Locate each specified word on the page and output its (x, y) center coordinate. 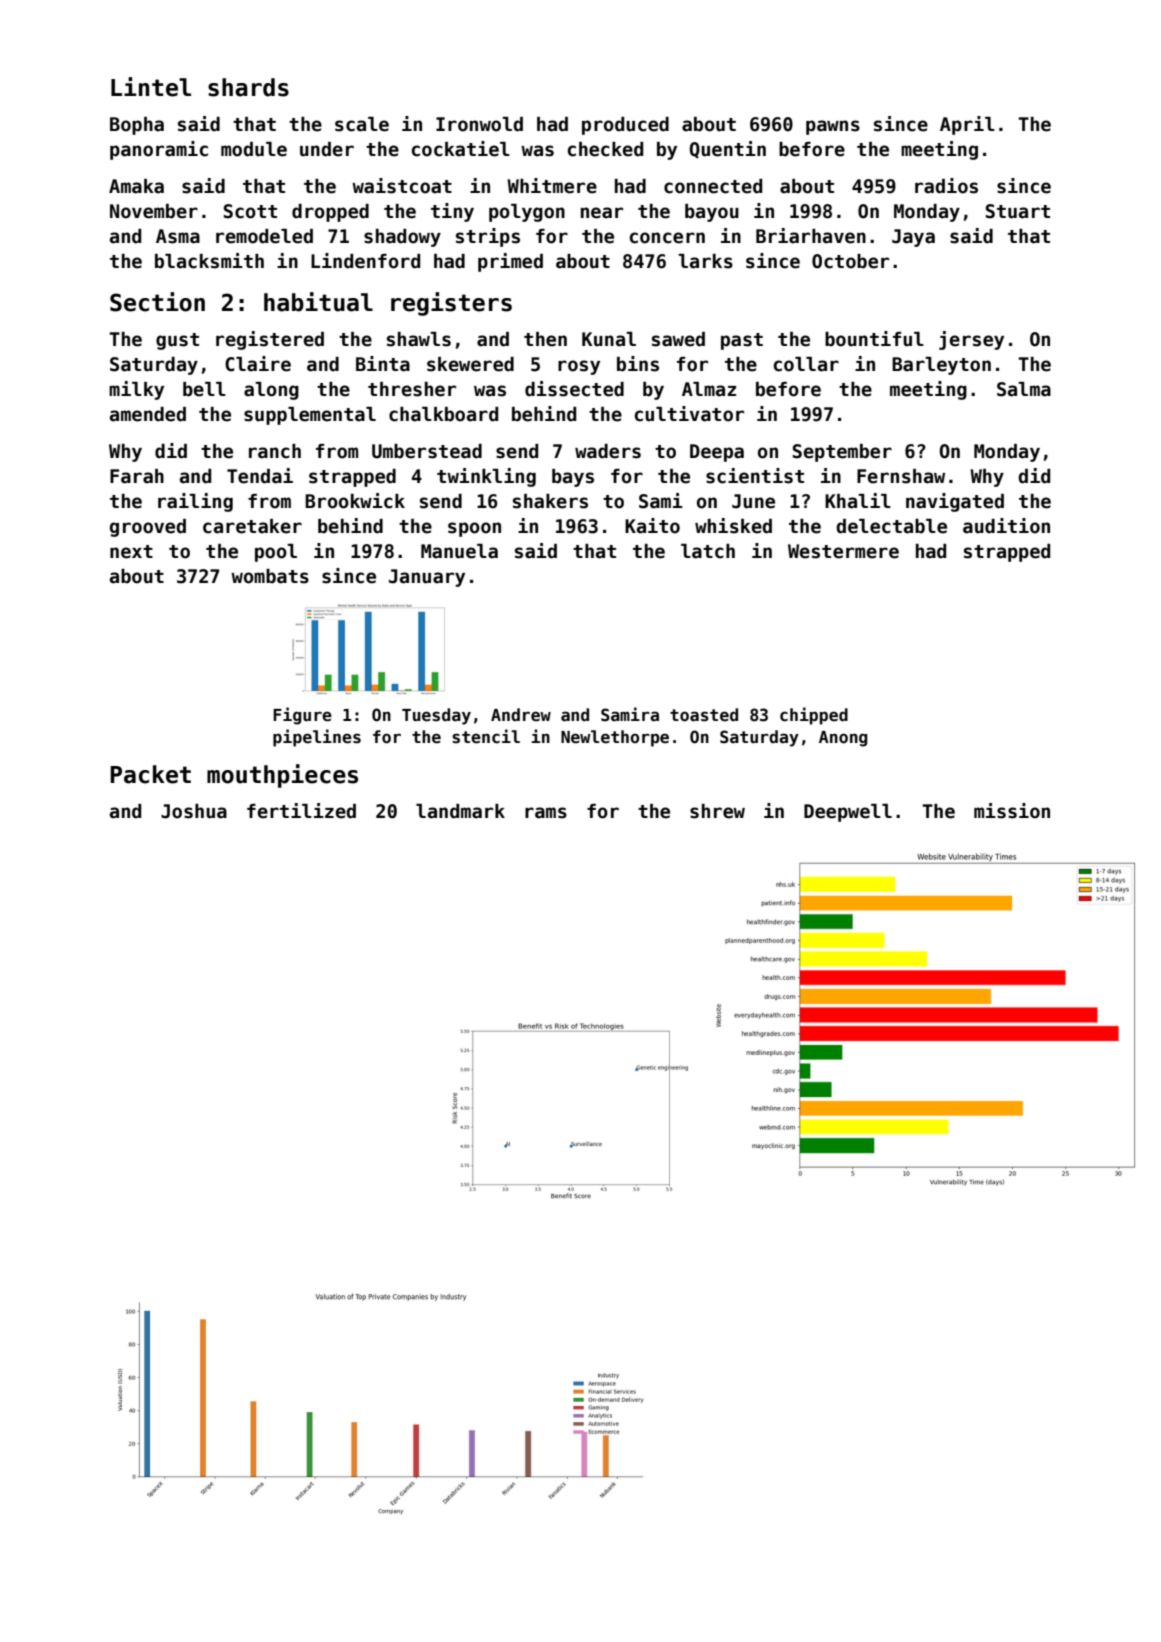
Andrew (521, 715)
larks (705, 261)
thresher (412, 389)
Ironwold (479, 124)
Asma (178, 236)
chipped (814, 716)
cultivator (689, 414)
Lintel (151, 87)
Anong (843, 739)
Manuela (459, 551)
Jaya (913, 238)
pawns (833, 127)
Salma (1024, 389)
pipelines (317, 738)
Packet (150, 774)
